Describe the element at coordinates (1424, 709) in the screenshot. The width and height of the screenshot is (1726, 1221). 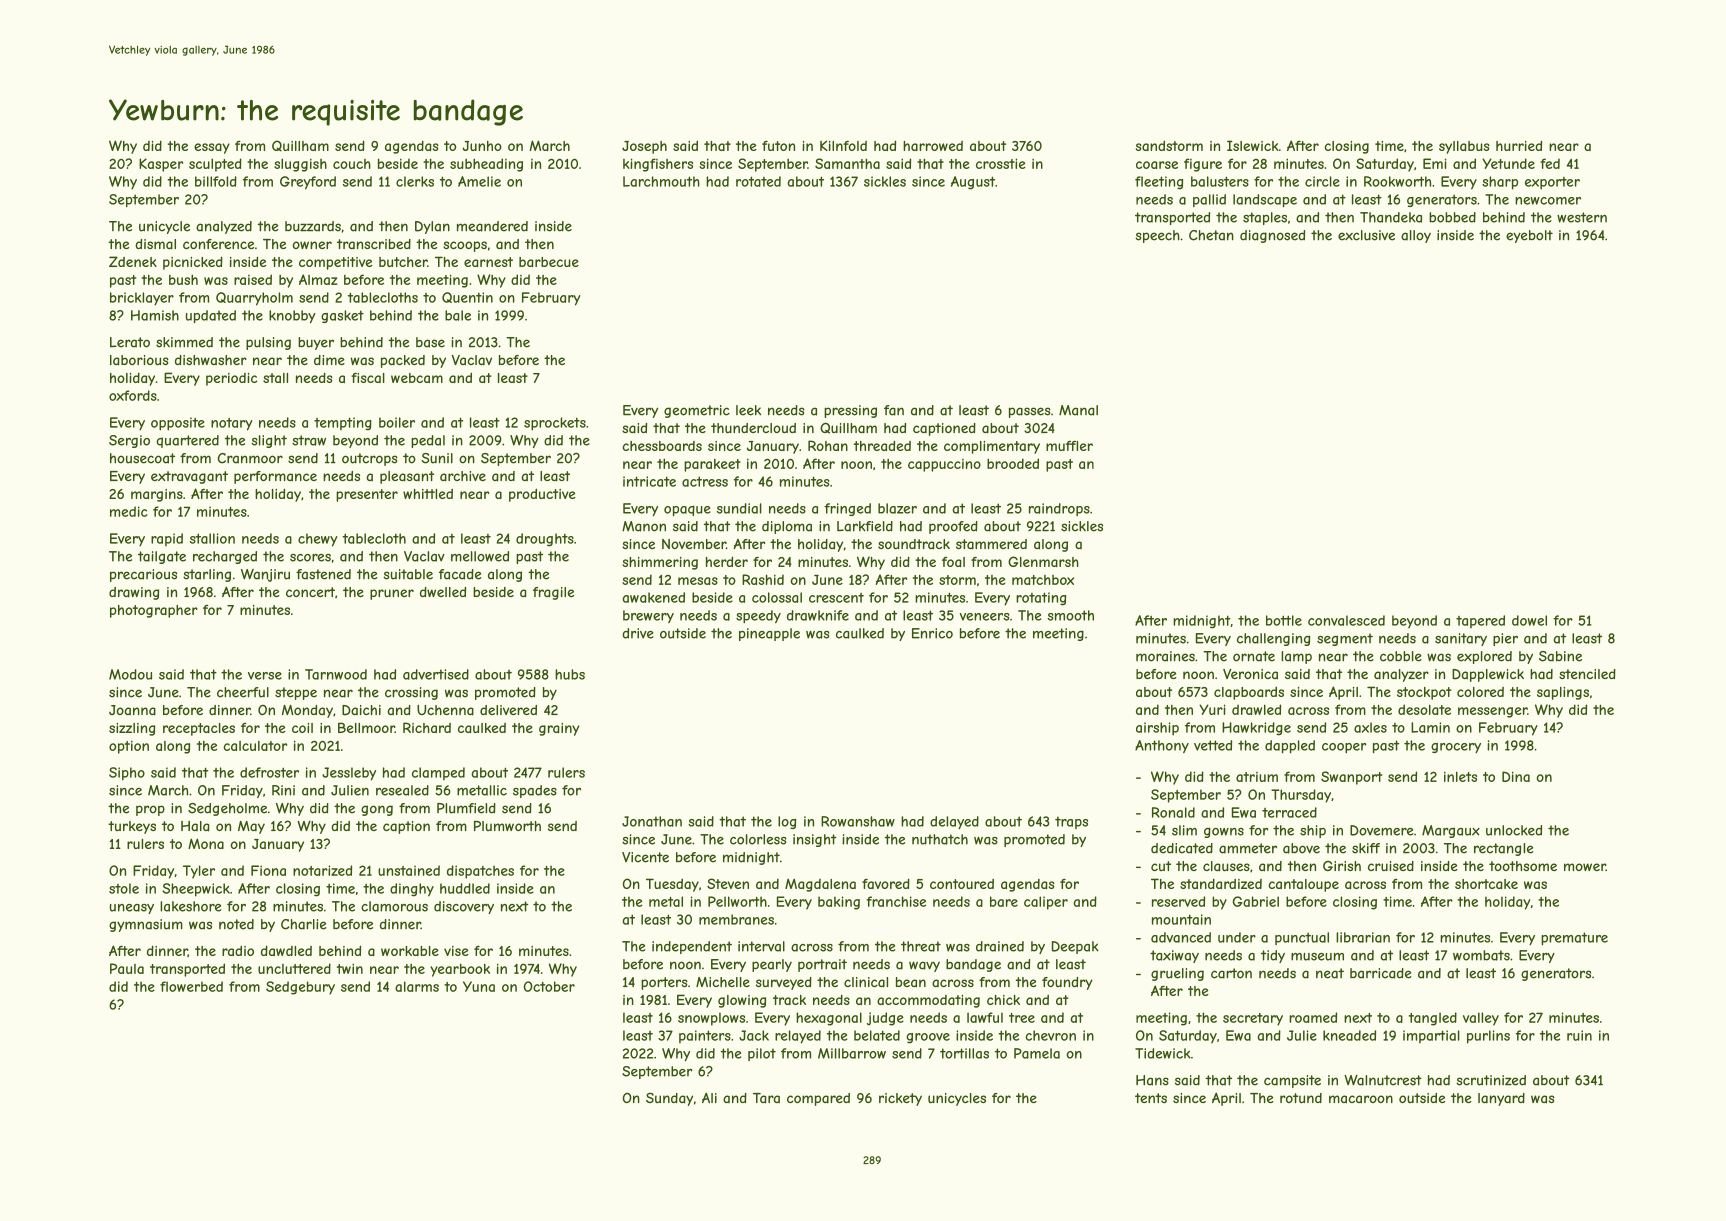
I see `desolate` at that location.
